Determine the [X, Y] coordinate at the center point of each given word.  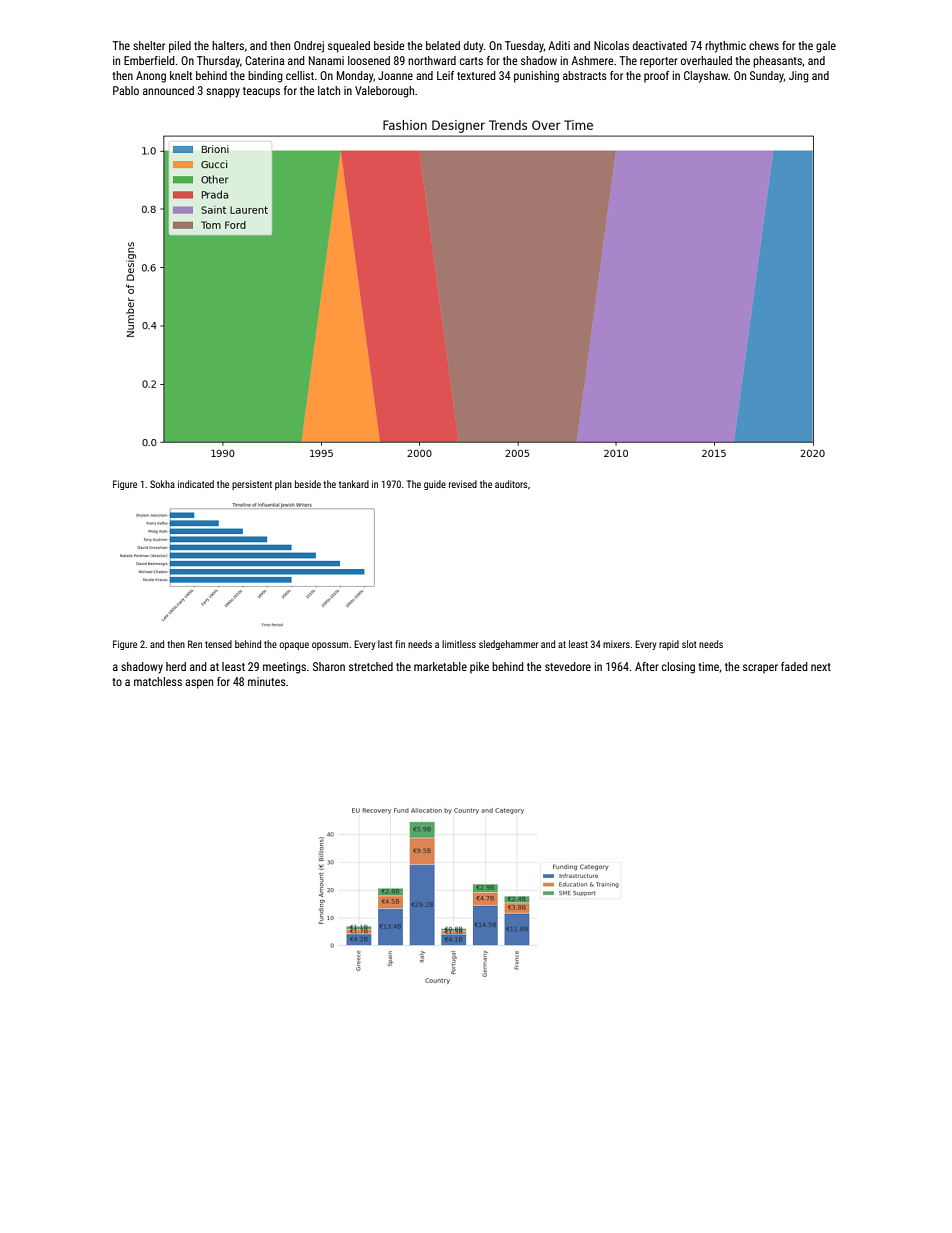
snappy [223, 93]
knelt [181, 75]
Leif [445, 75]
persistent [252, 485]
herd [176, 666]
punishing [536, 77]
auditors [511, 484]
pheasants [777, 62]
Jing [799, 77]
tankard [354, 484]
